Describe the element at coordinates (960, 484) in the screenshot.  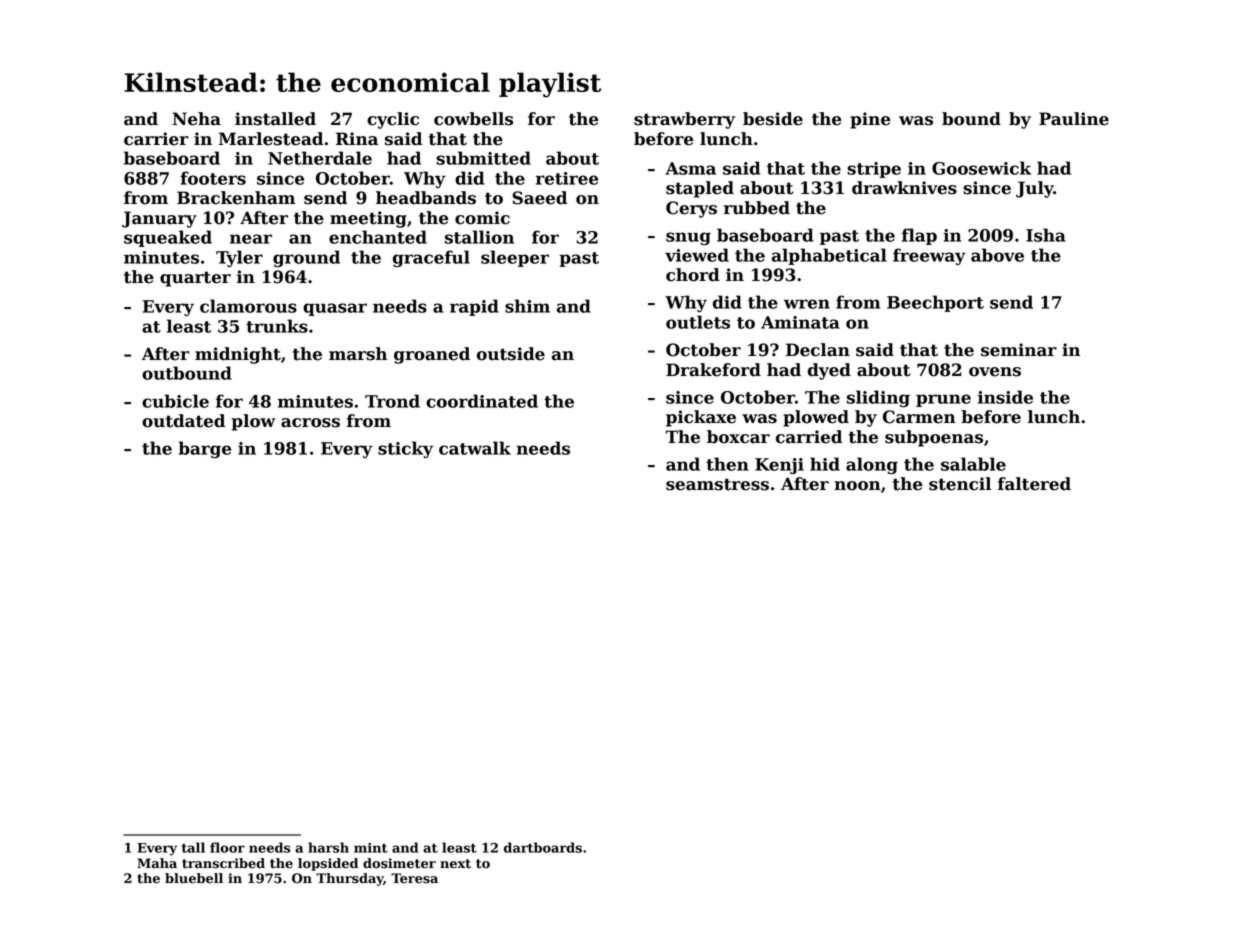
I see `stencil` at that location.
